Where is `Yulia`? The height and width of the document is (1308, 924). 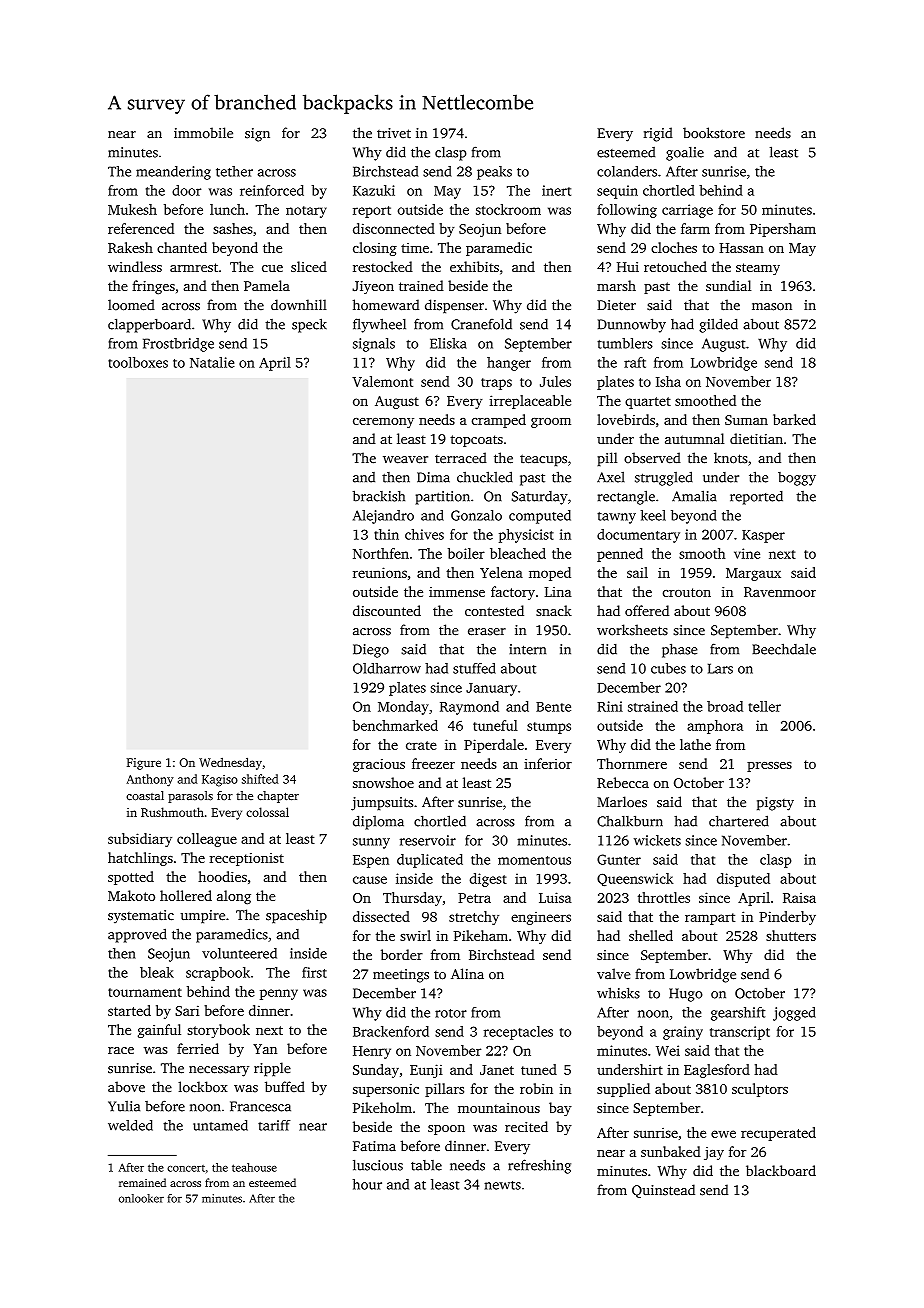 Yulia is located at coordinates (124, 1106).
